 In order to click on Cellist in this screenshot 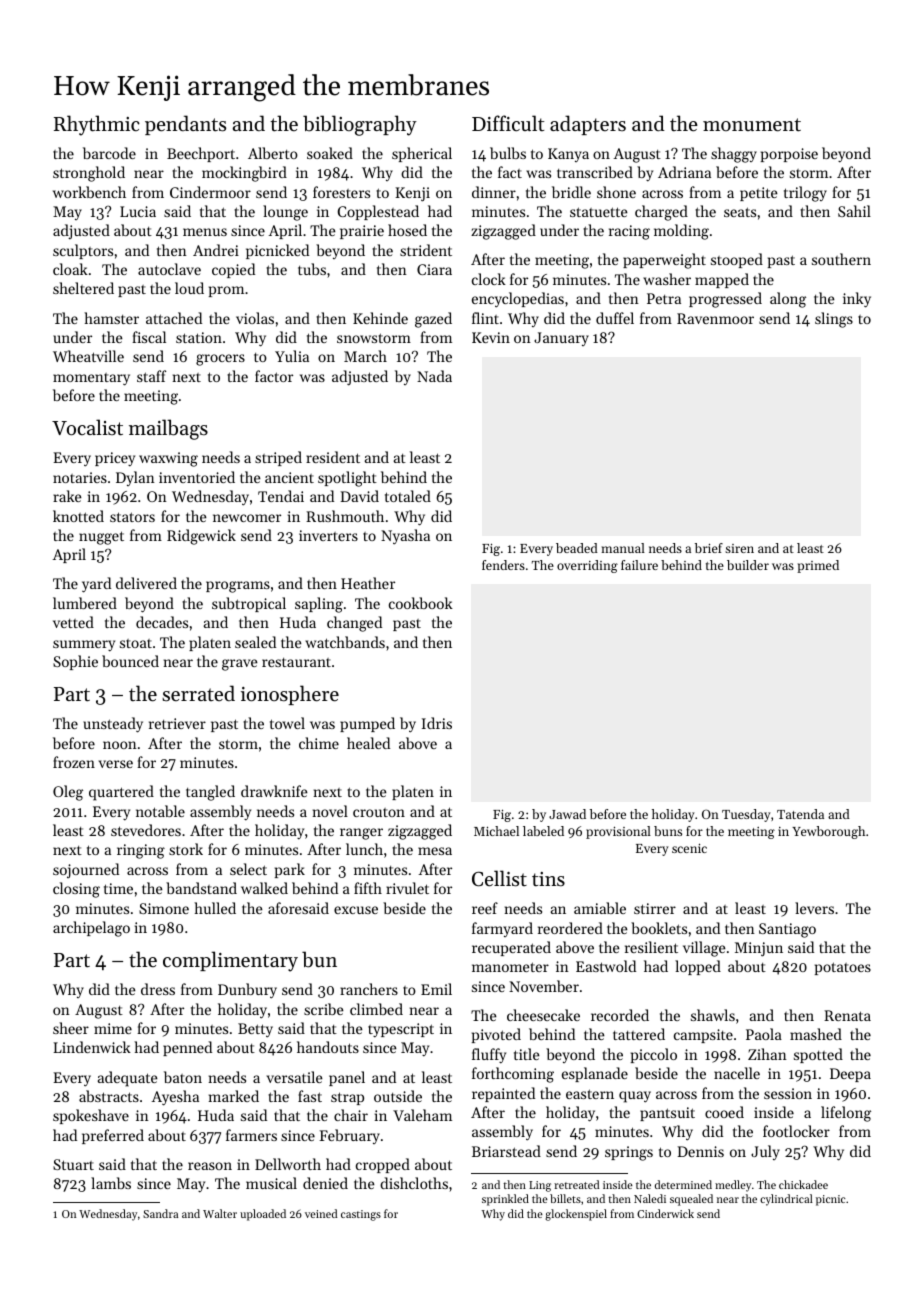, I will do `click(499, 878)`.
